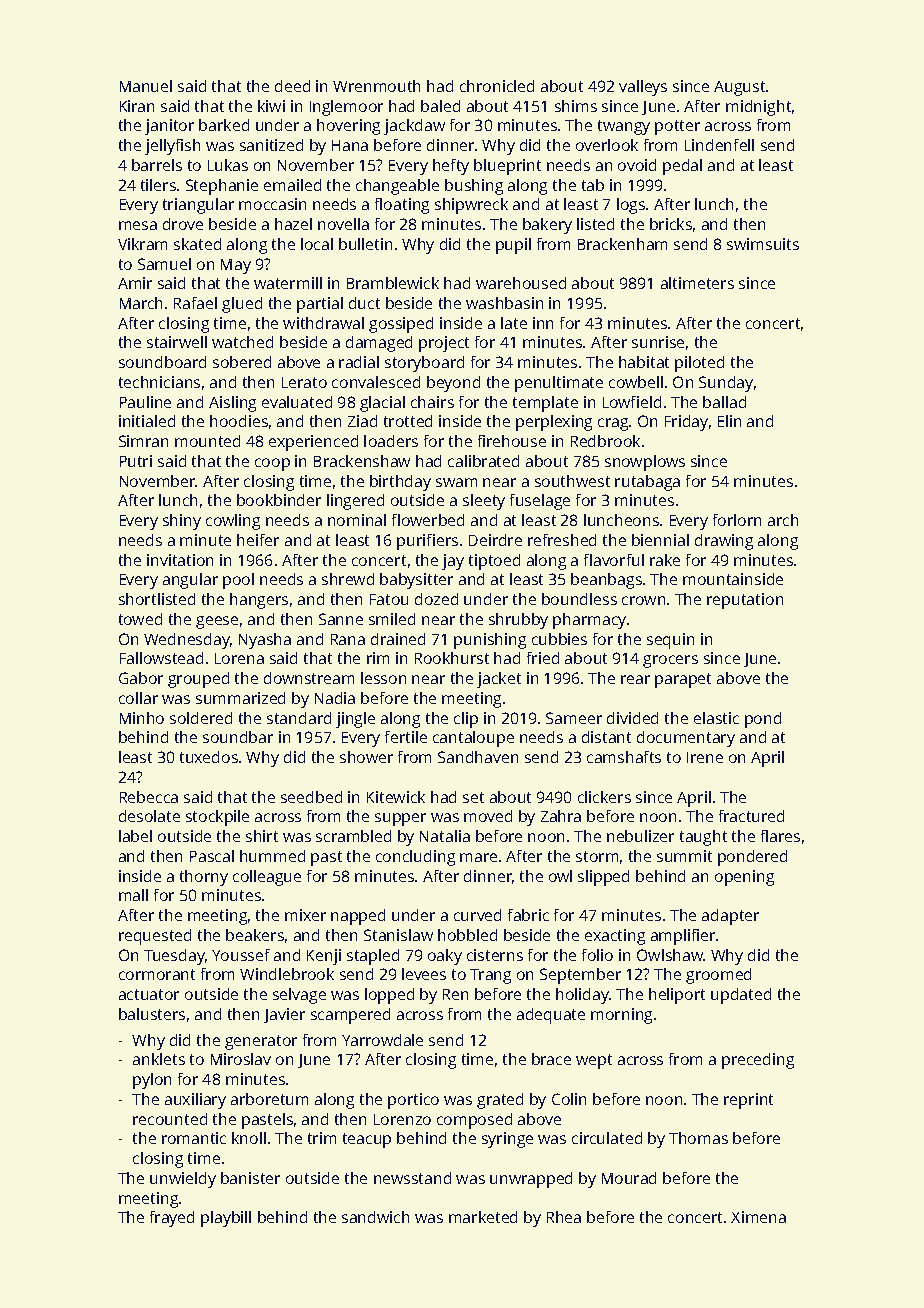 This screenshot has height=1308, width=924. I want to click on watermill, so click(288, 283).
